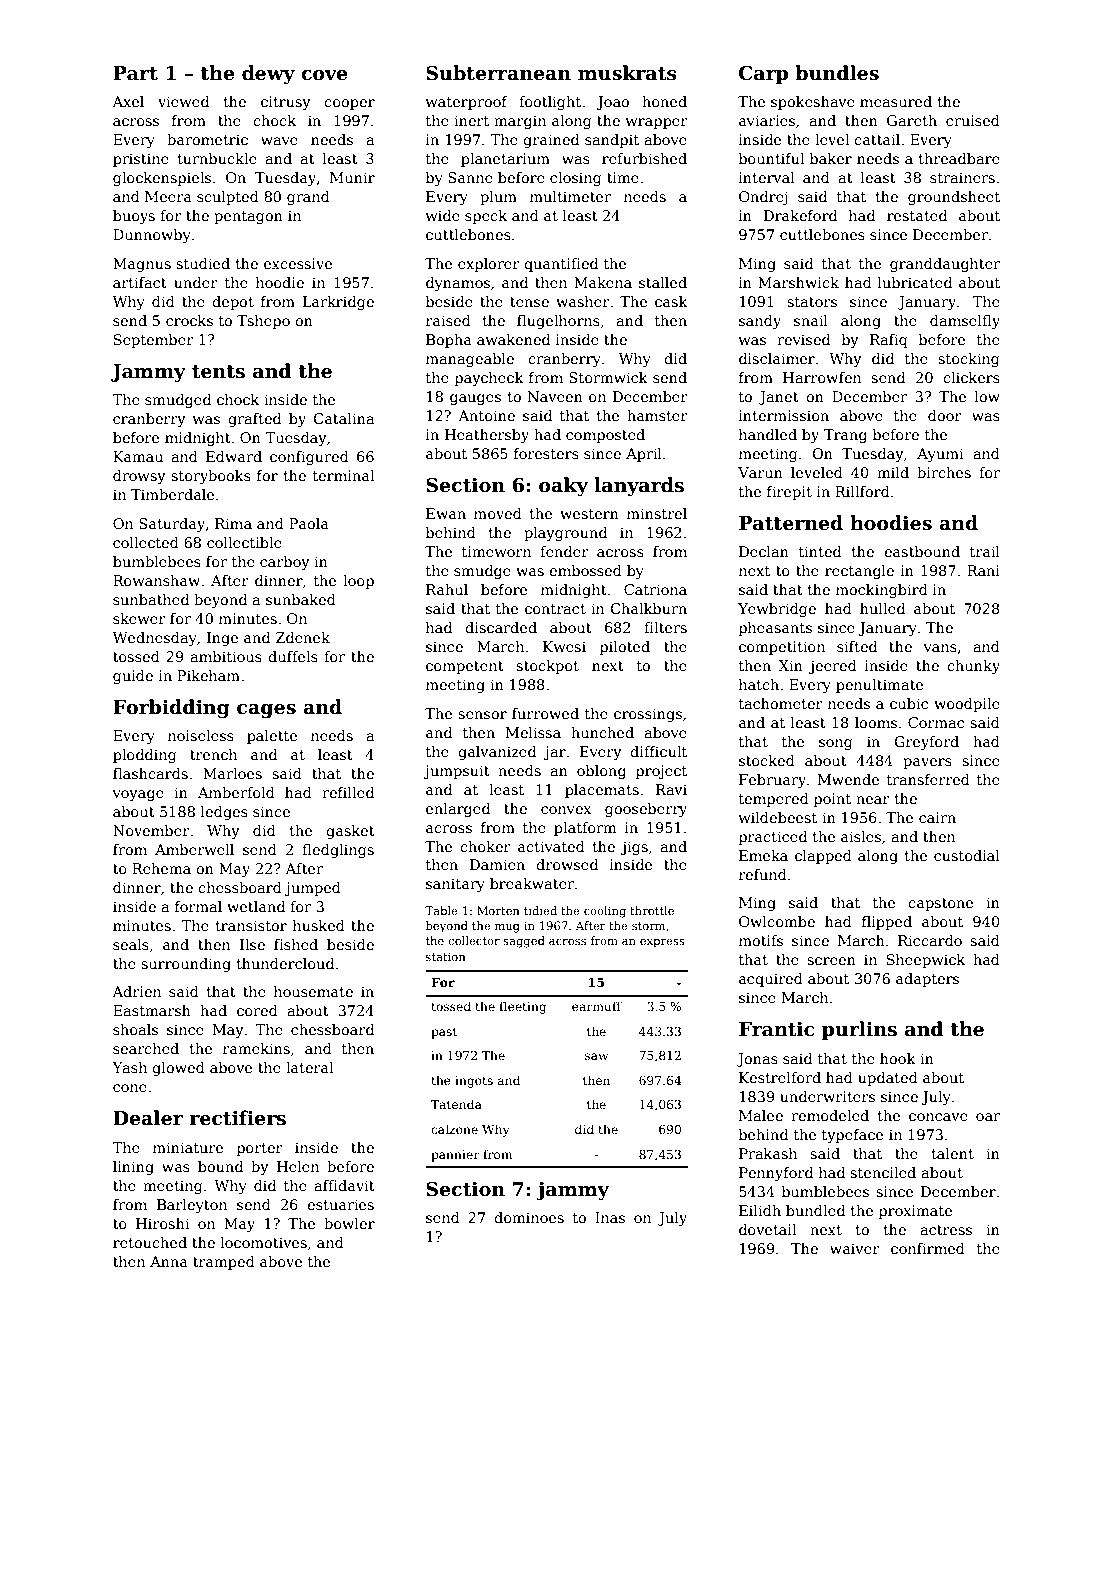 The width and height of the page is (1113, 1575). What do you see at coordinates (927, 763) in the page?
I see `pavers` at bounding box center [927, 763].
